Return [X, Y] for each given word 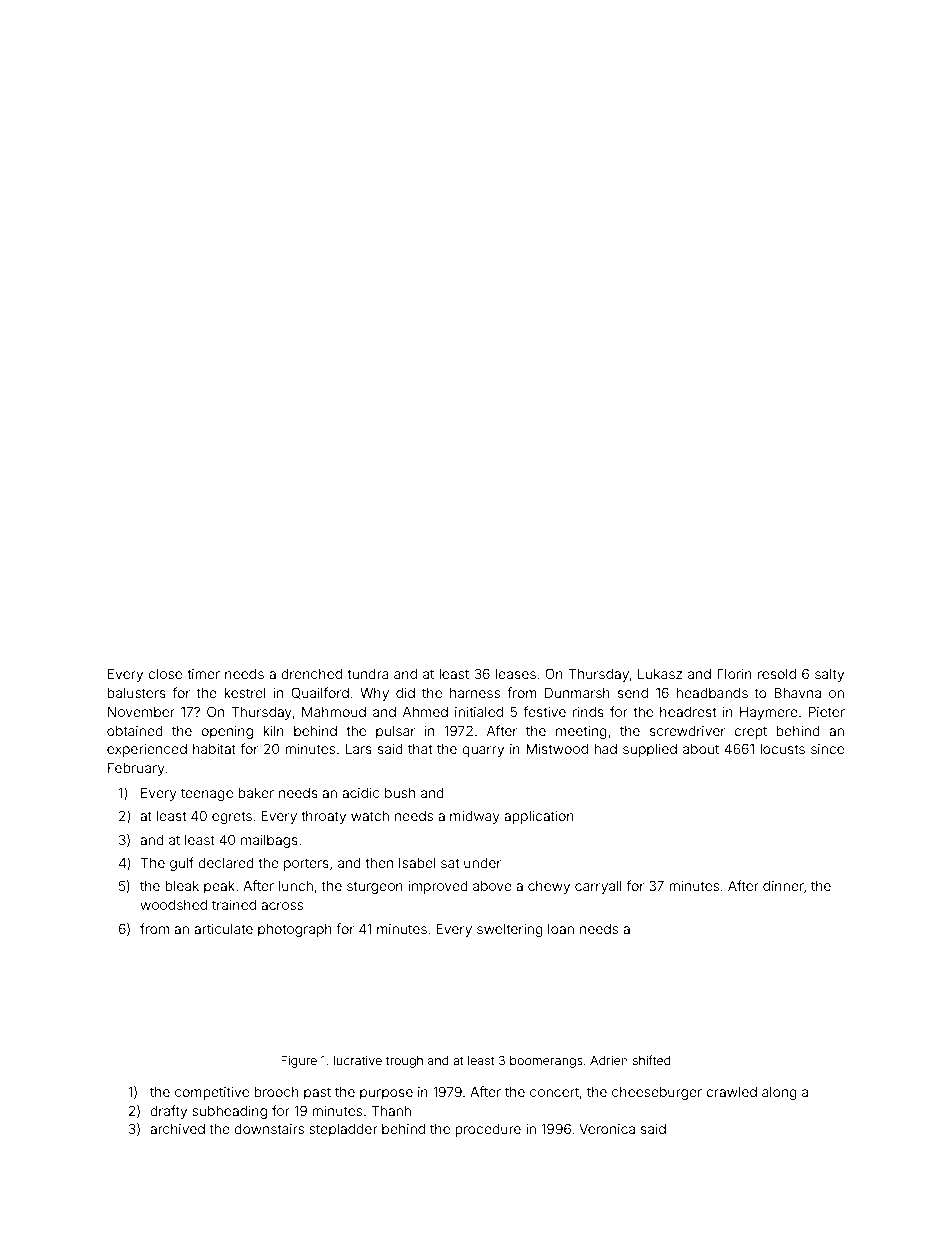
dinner [783, 886]
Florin [734, 674]
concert [554, 1092]
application [539, 817]
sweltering [510, 930]
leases [515, 674]
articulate [223, 929]
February [136, 769]
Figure [299, 1062]
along [779, 1093]
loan [561, 929]
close [165, 674]
